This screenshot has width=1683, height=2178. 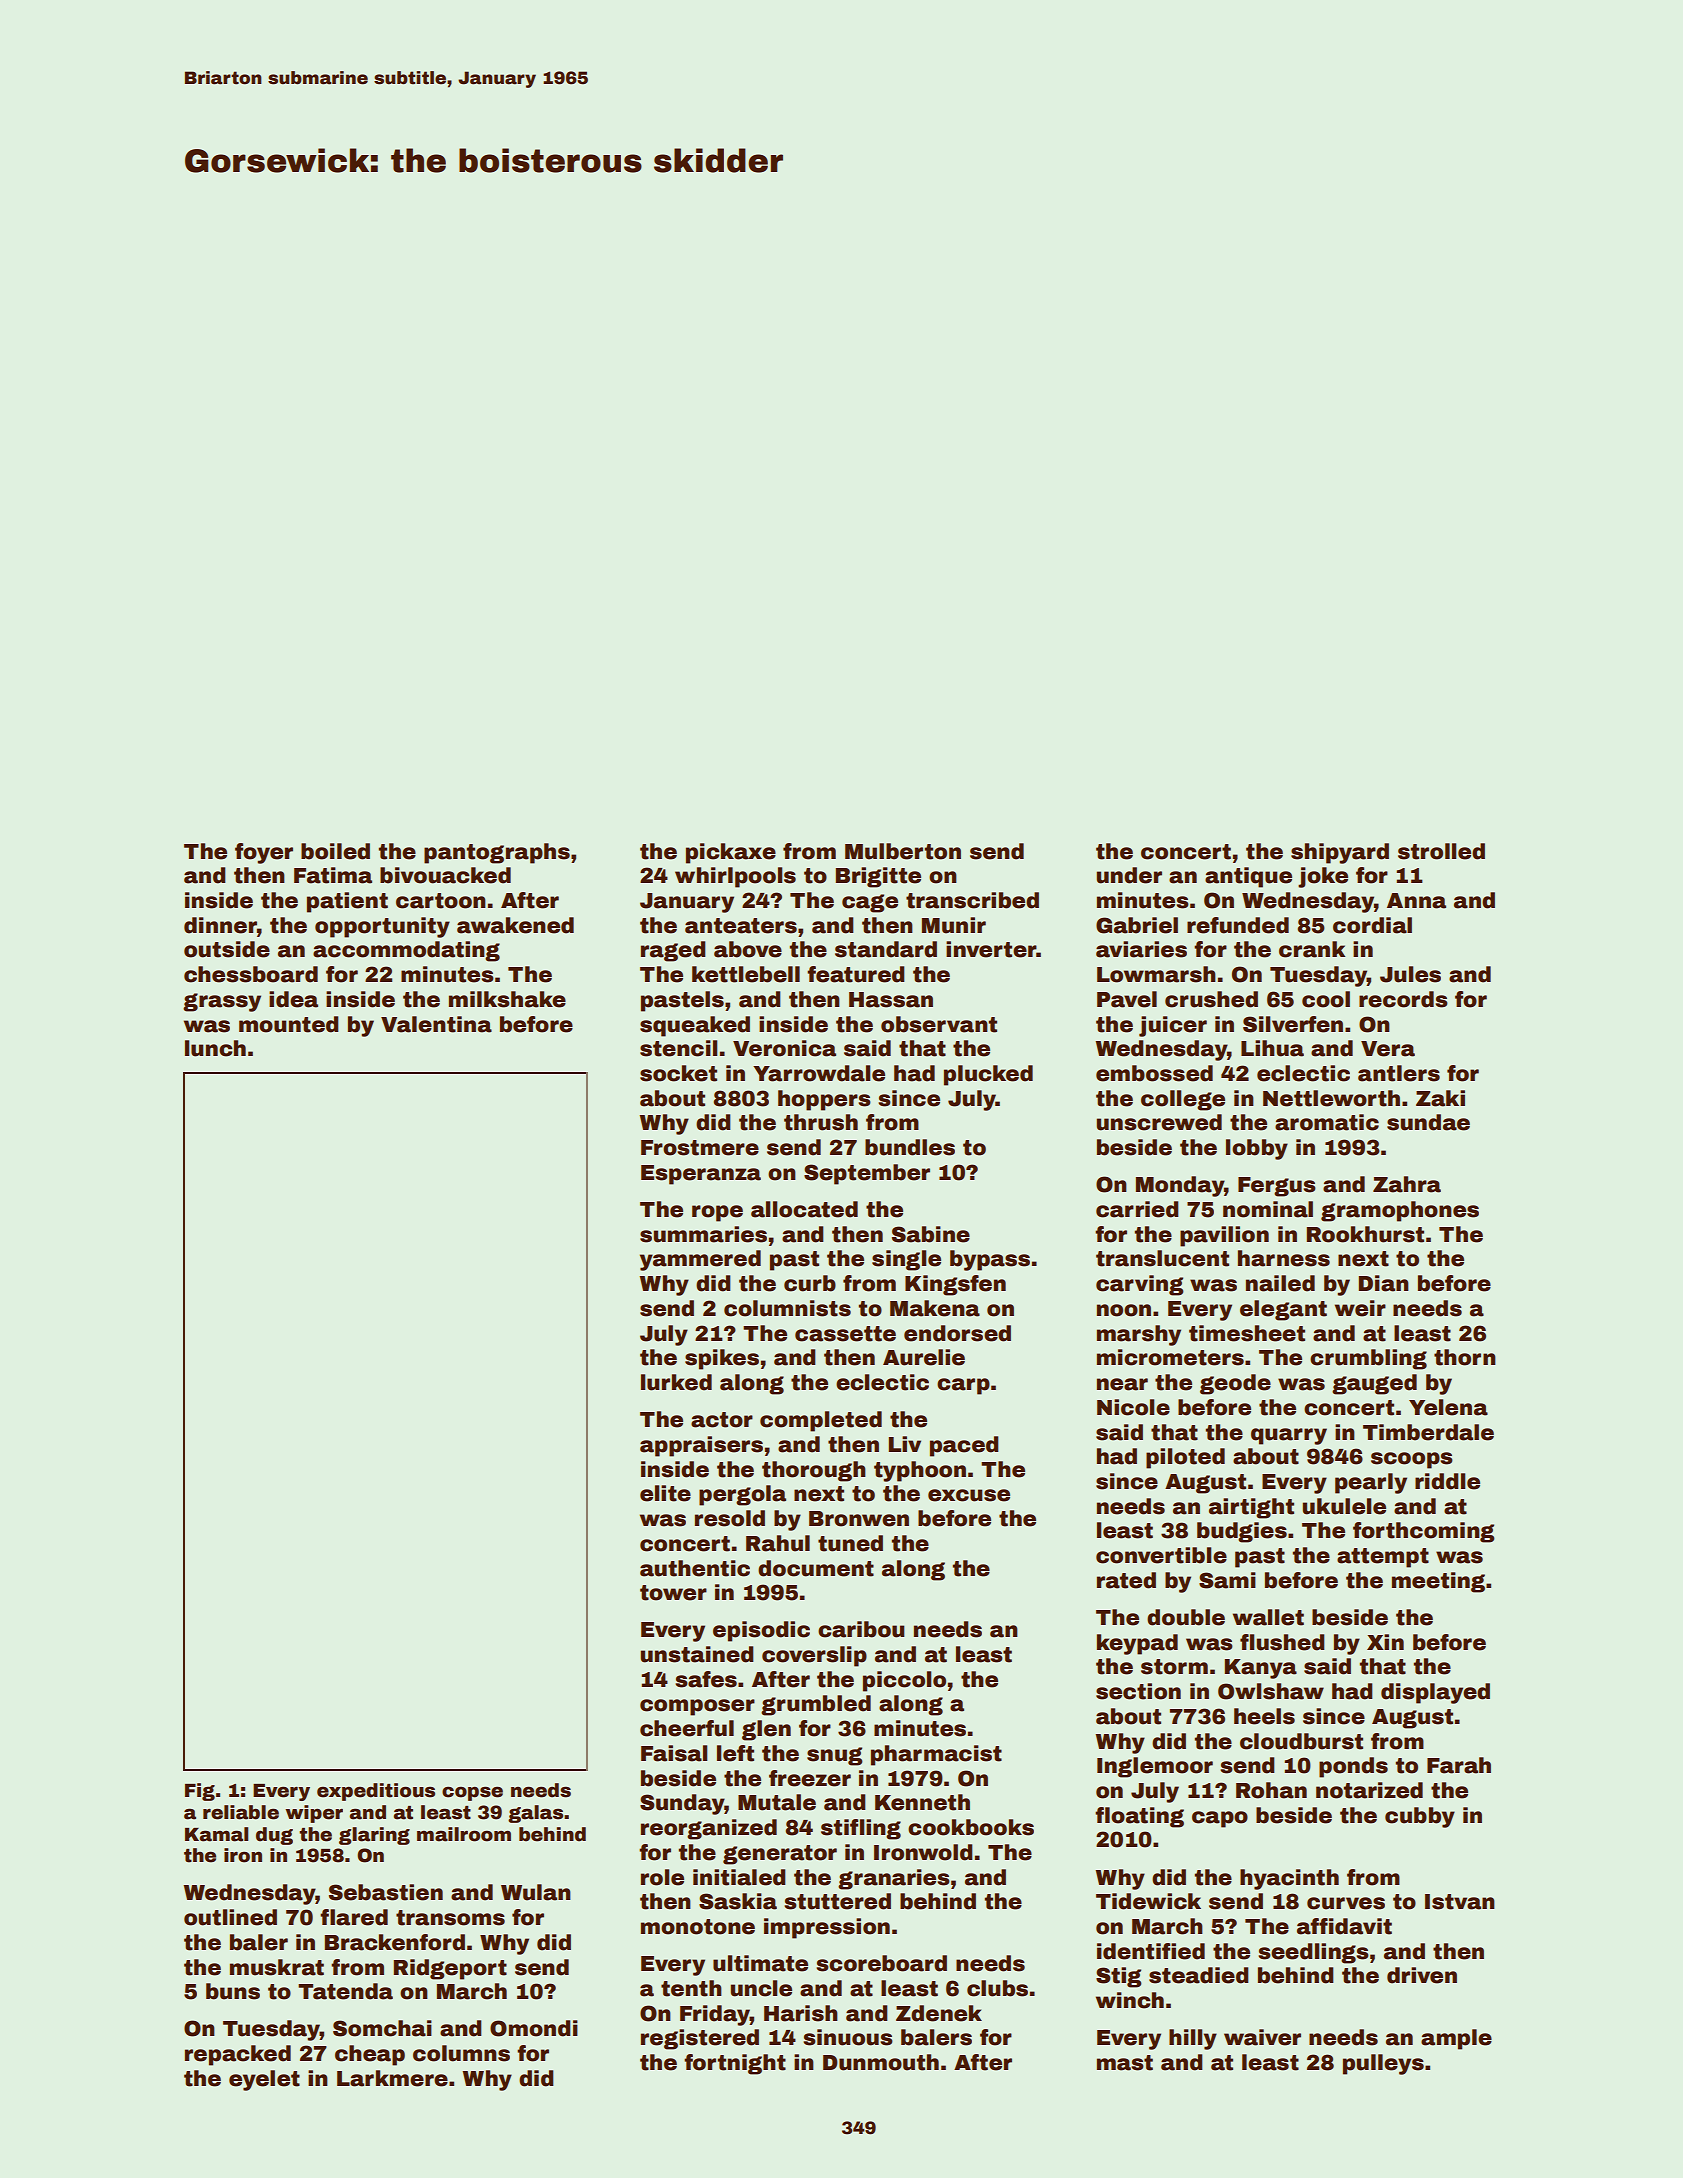 What do you see at coordinates (1400, 1211) in the screenshot?
I see `gramophones` at bounding box center [1400, 1211].
